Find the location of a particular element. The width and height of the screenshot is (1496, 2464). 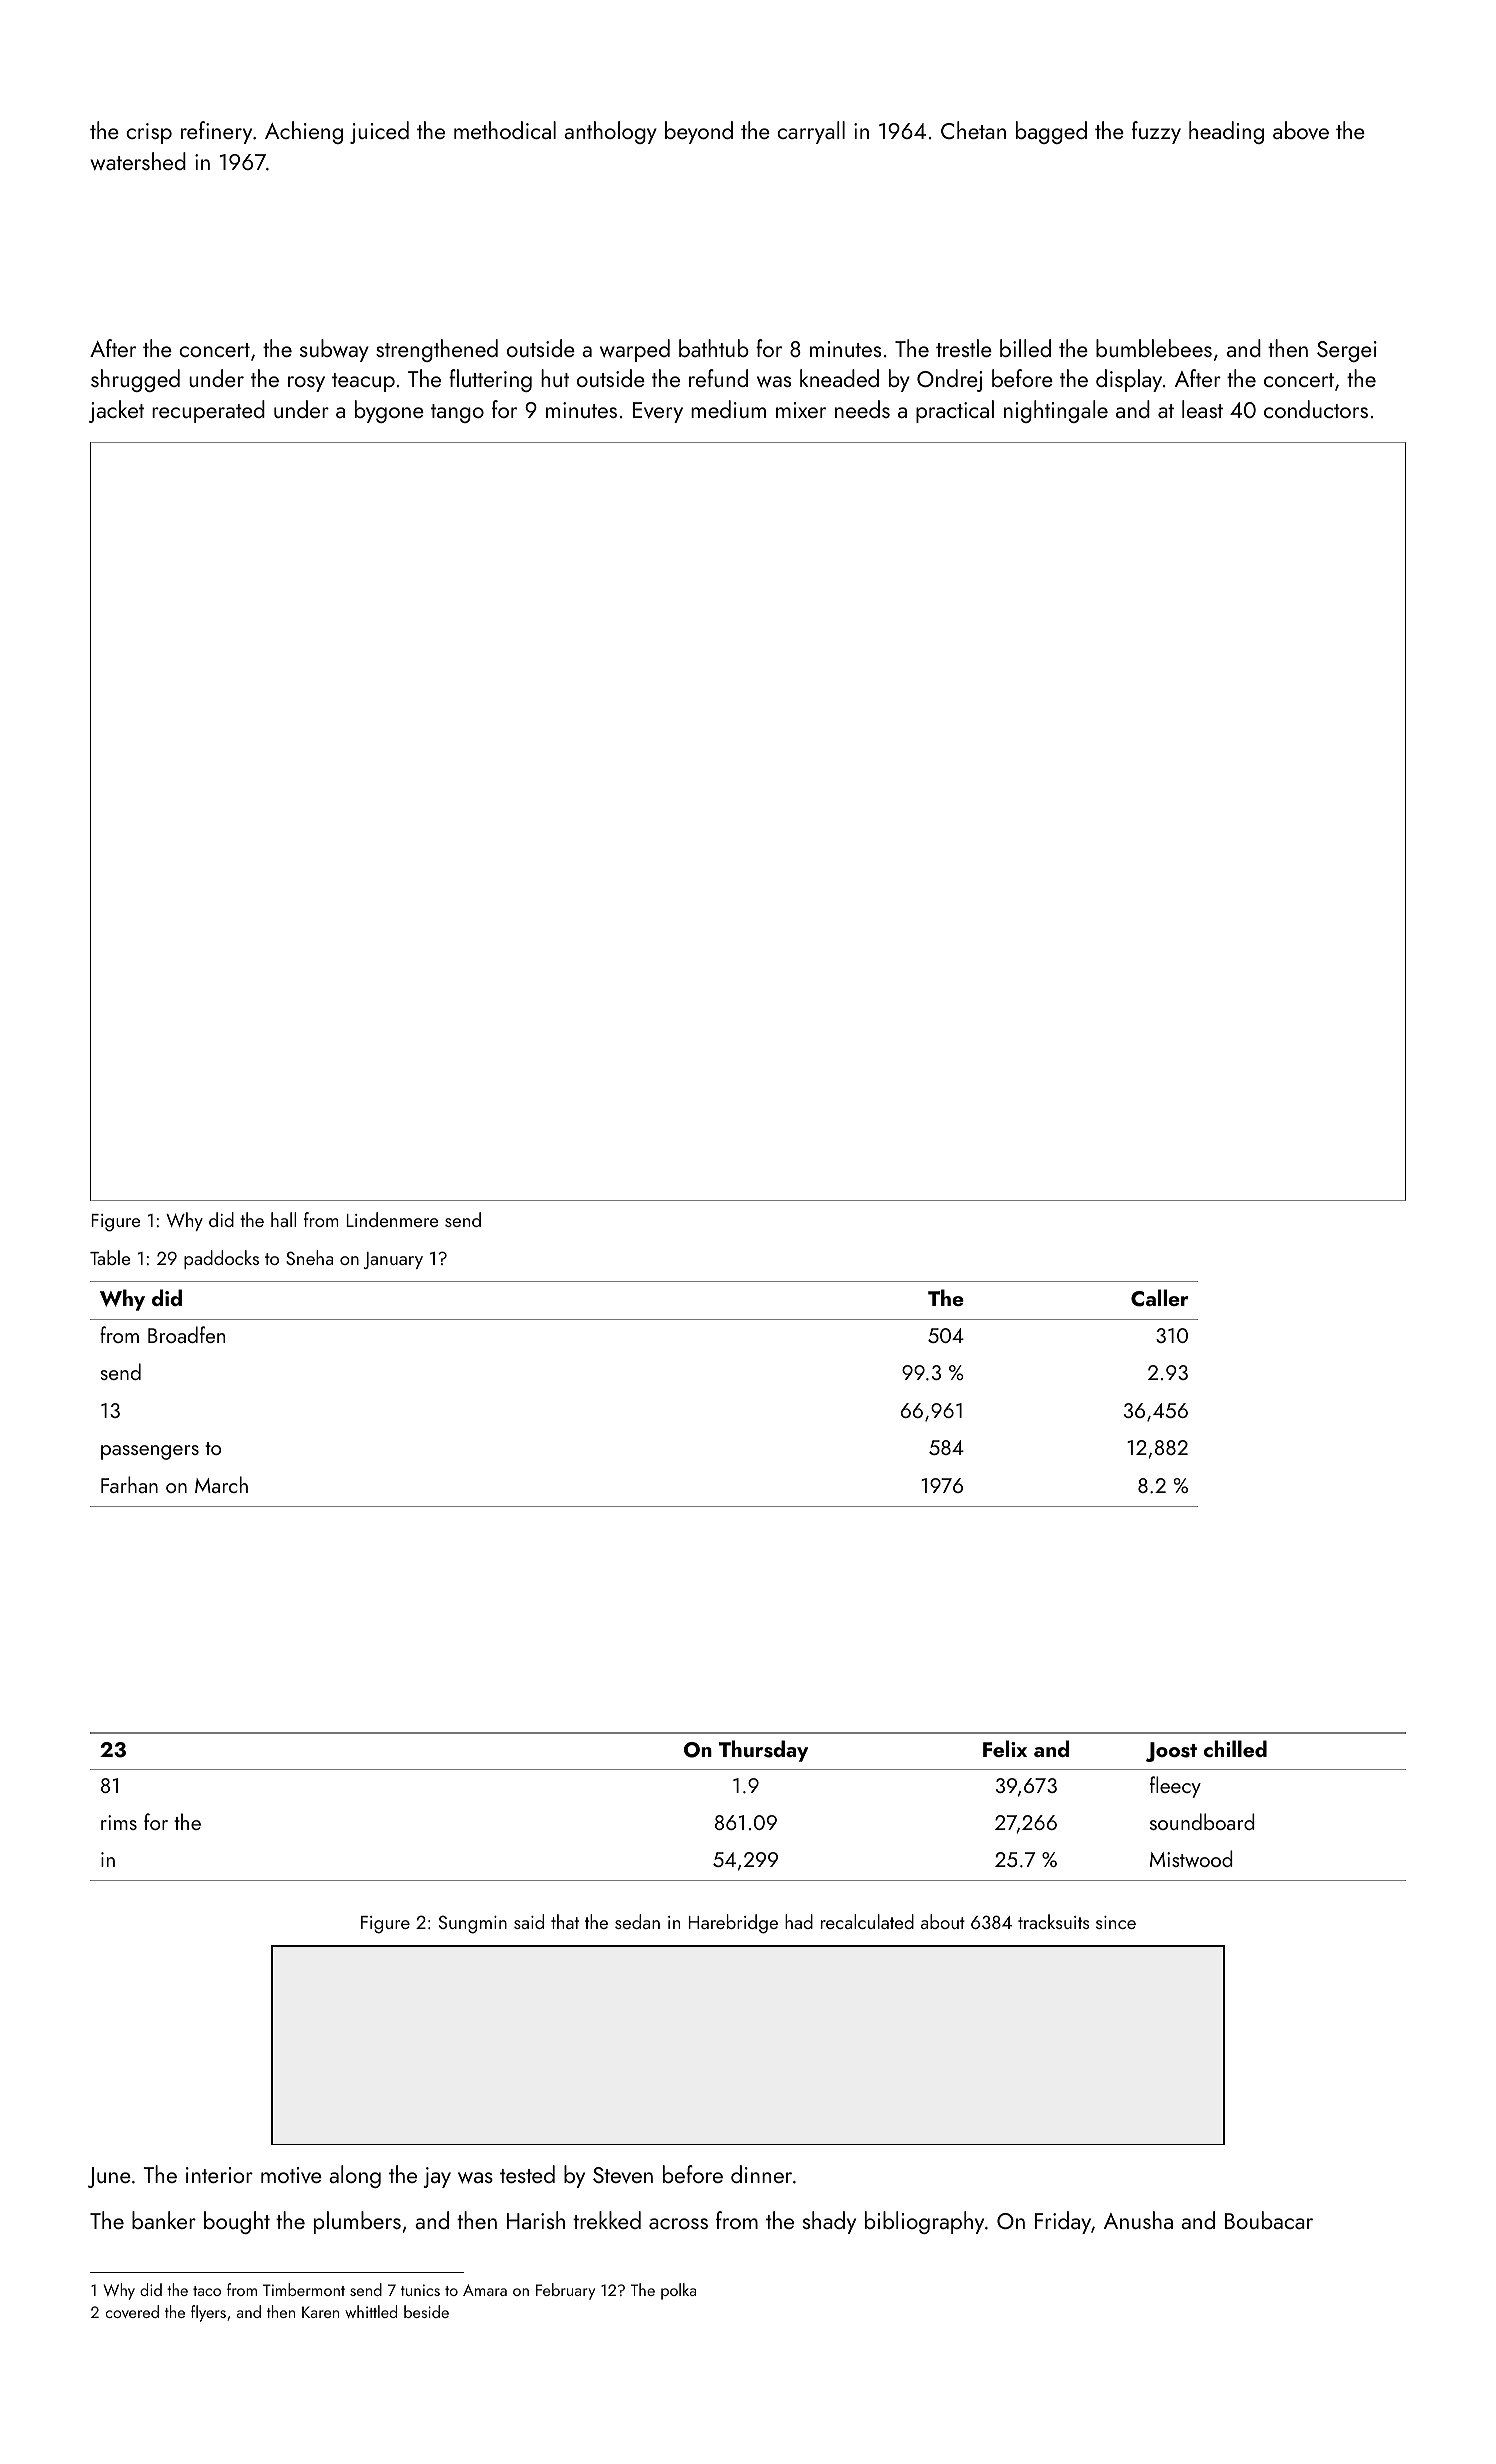

mixer is located at coordinates (801, 410).
